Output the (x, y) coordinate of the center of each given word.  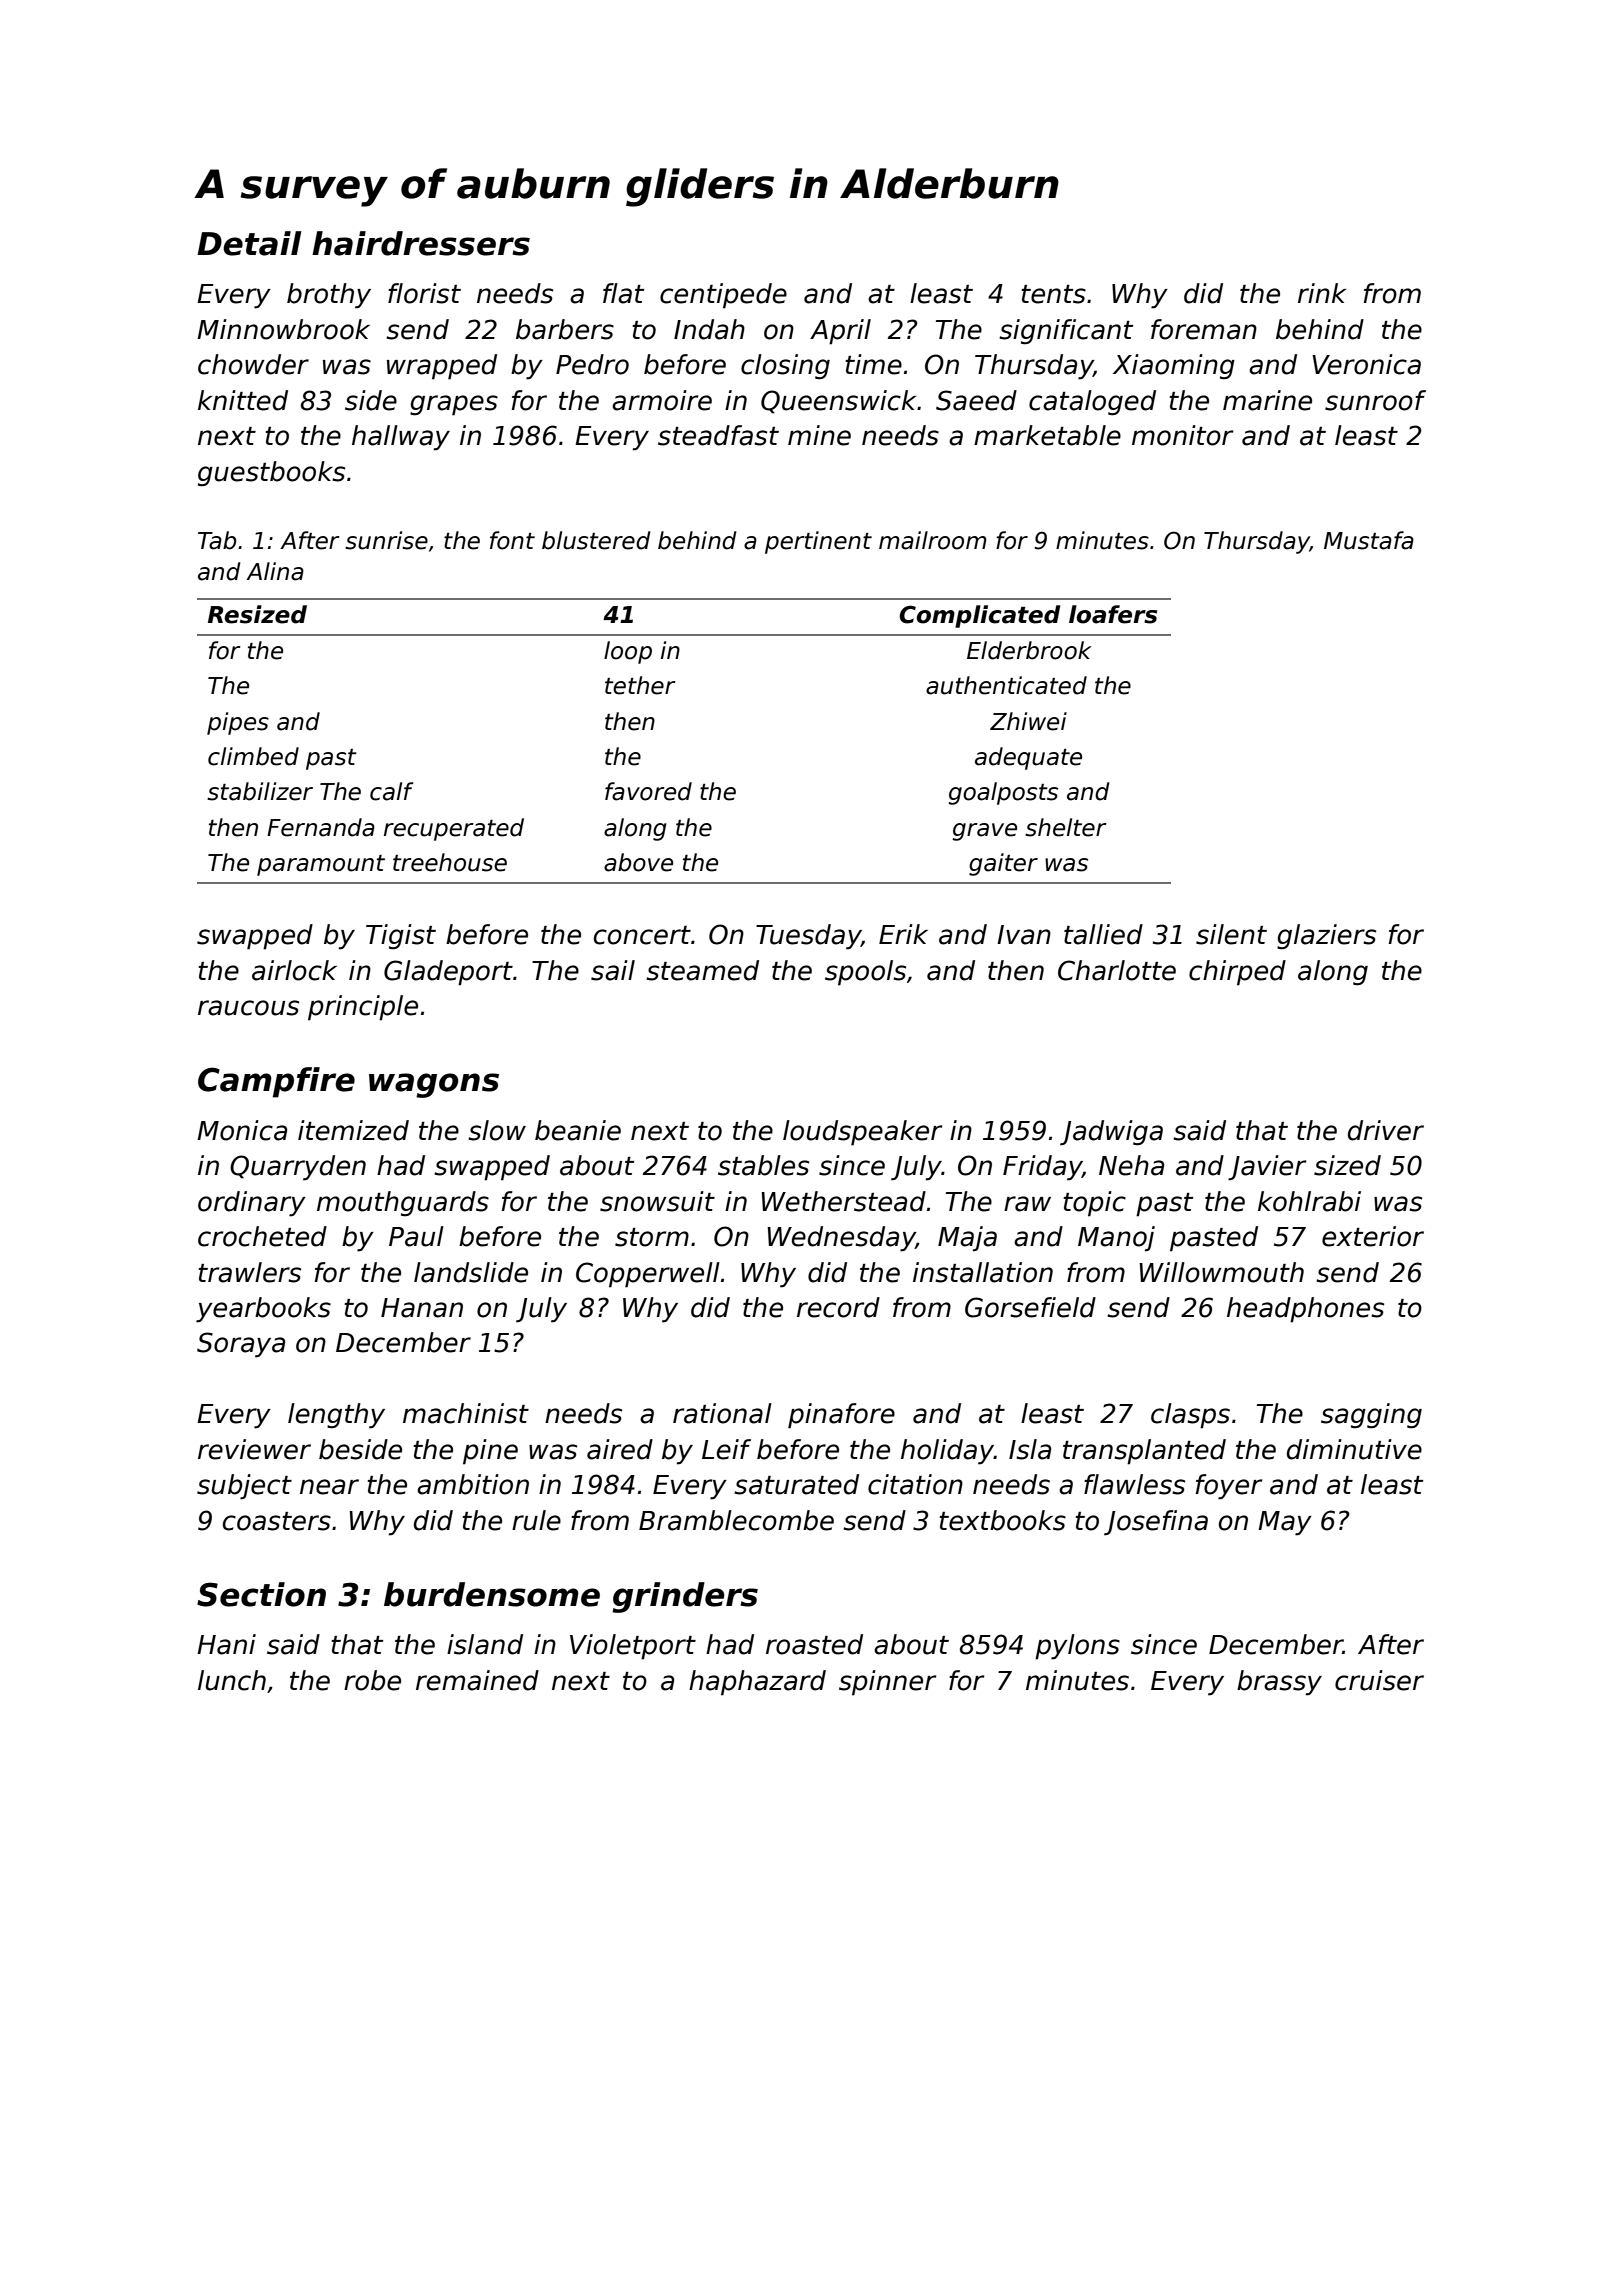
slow (497, 1130)
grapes (454, 405)
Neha (1131, 1165)
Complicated (979, 616)
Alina (275, 571)
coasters (277, 1521)
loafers (1113, 614)
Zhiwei (1028, 721)
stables (763, 1165)
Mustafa (1369, 540)
